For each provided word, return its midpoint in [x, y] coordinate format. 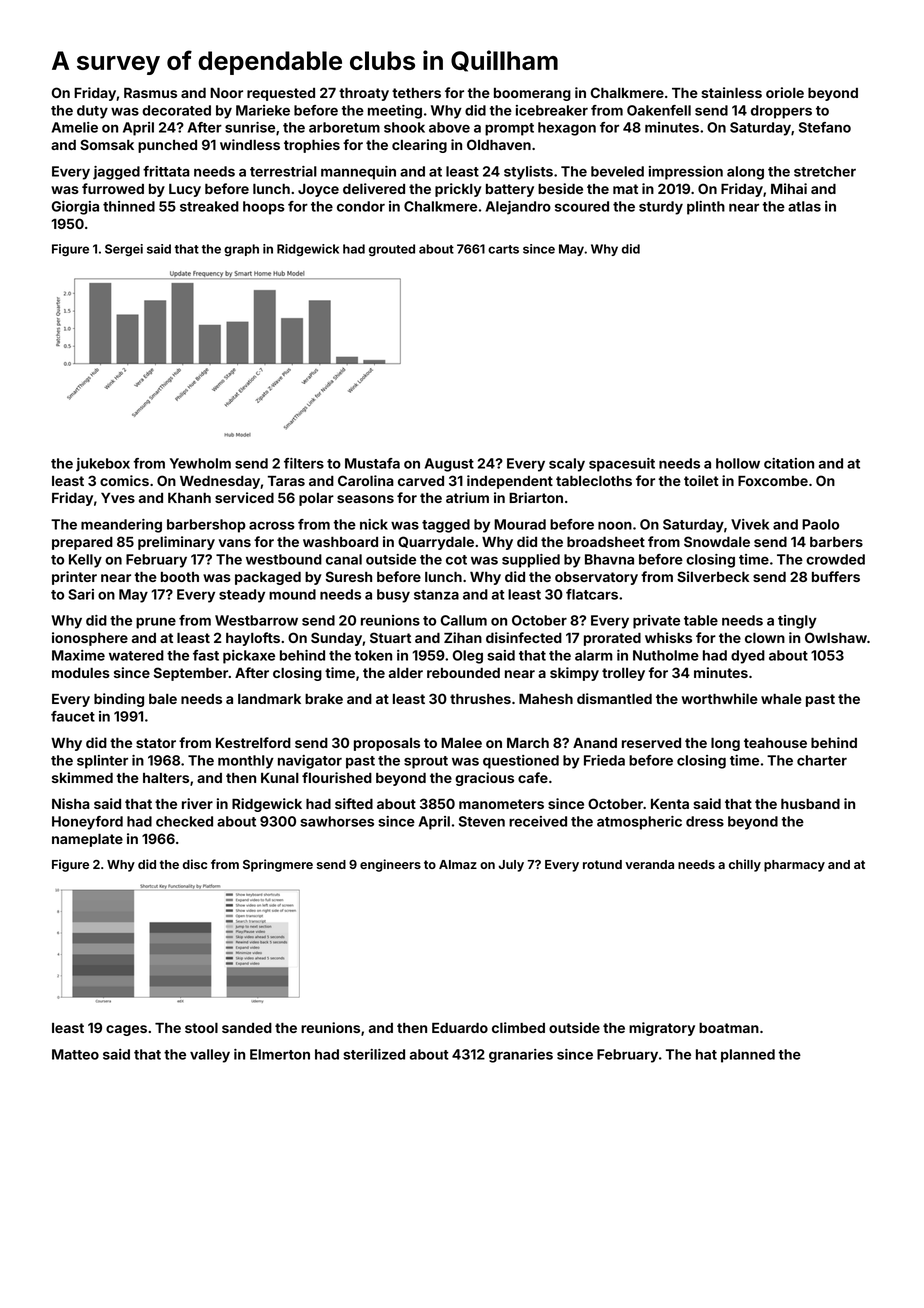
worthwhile [720, 698]
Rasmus [150, 93]
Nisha [71, 803]
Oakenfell [659, 110]
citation [789, 463]
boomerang [532, 94]
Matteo [75, 1054]
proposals [387, 744]
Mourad [520, 524]
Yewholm [200, 463]
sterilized [374, 1054]
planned [748, 1056]
